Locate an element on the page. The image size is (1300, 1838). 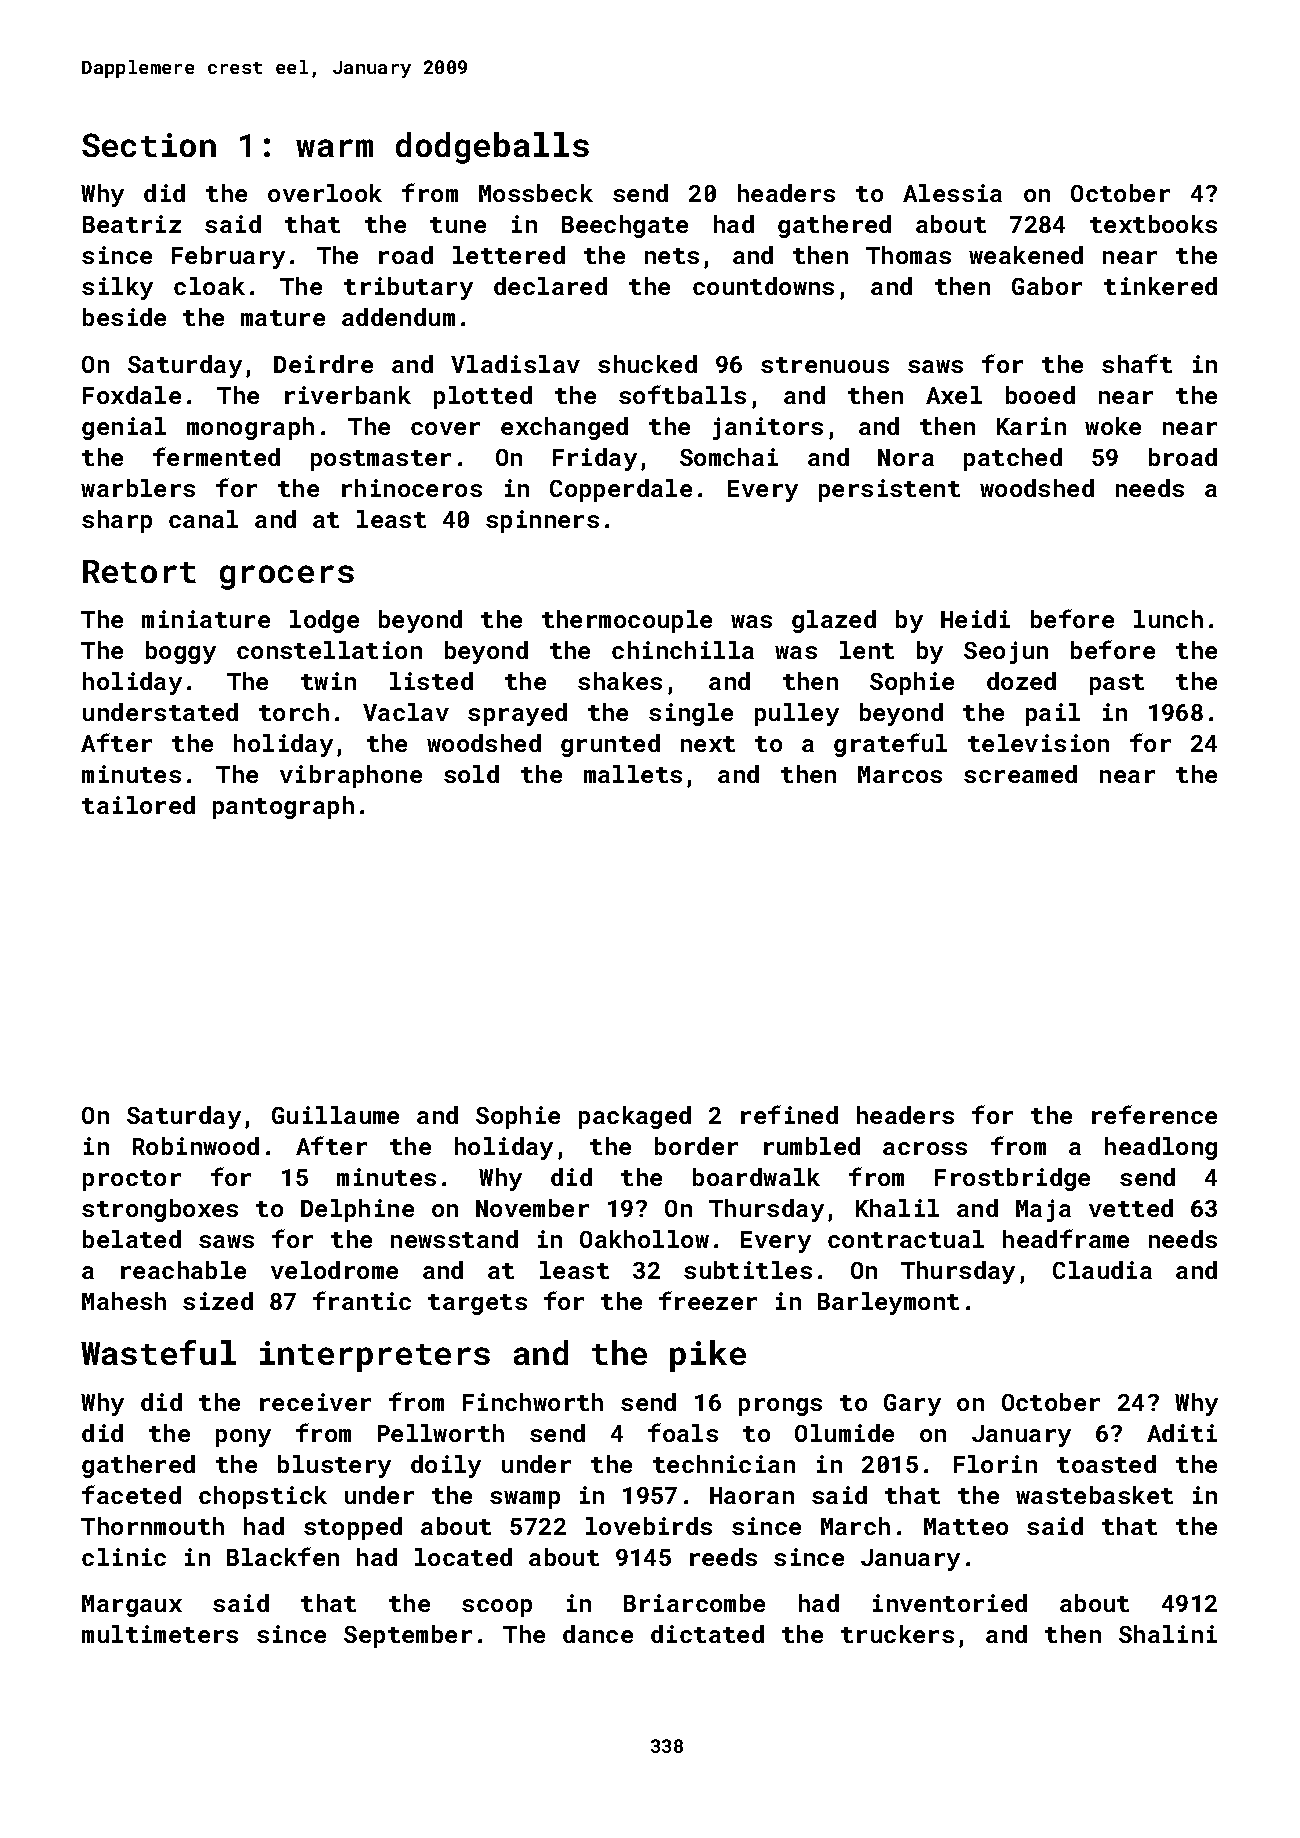
Axel is located at coordinates (954, 395).
